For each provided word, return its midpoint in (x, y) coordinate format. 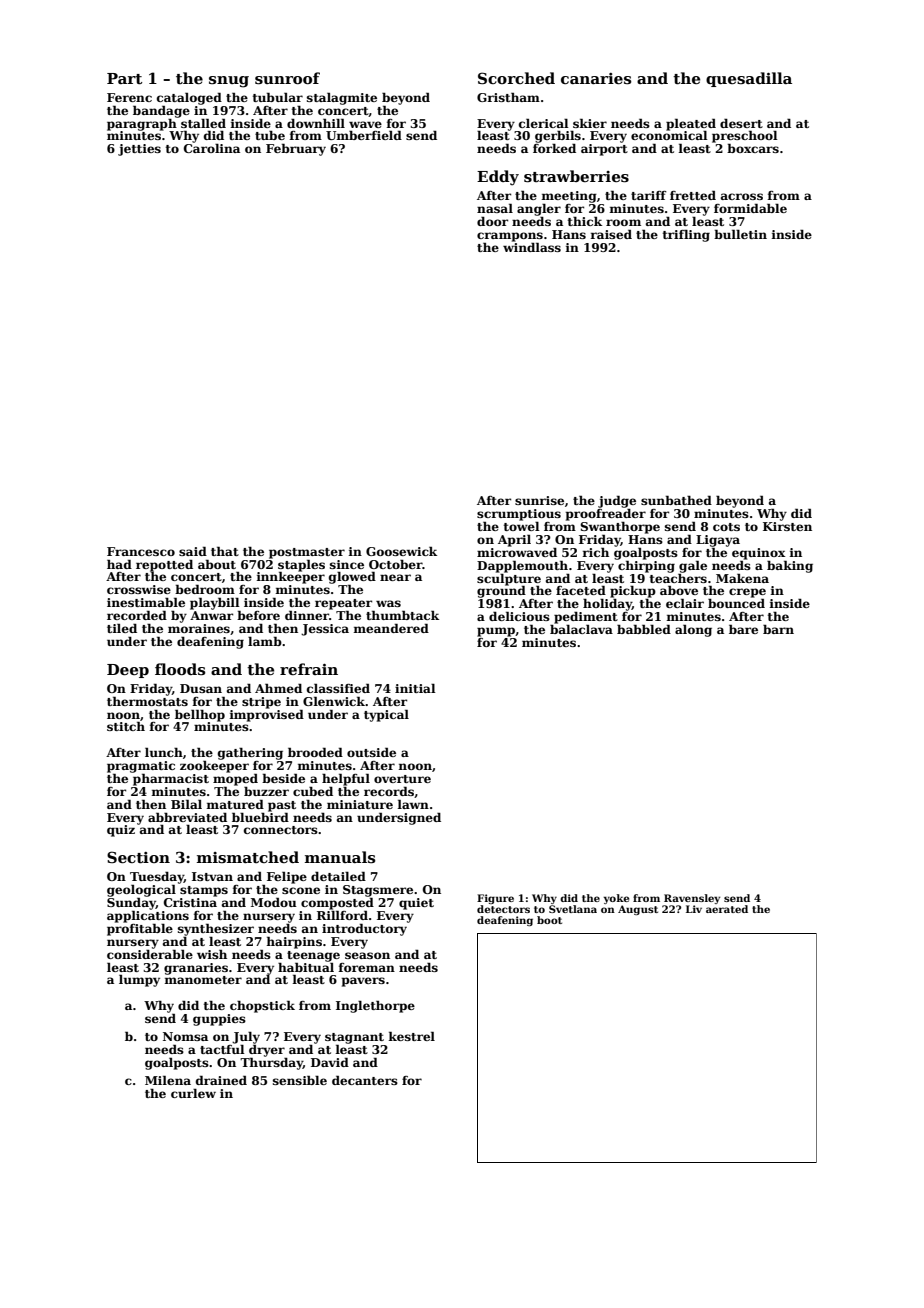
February (296, 150)
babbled (644, 629)
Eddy (498, 178)
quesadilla (749, 79)
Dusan (201, 688)
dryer (267, 1050)
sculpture (509, 580)
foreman (366, 967)
